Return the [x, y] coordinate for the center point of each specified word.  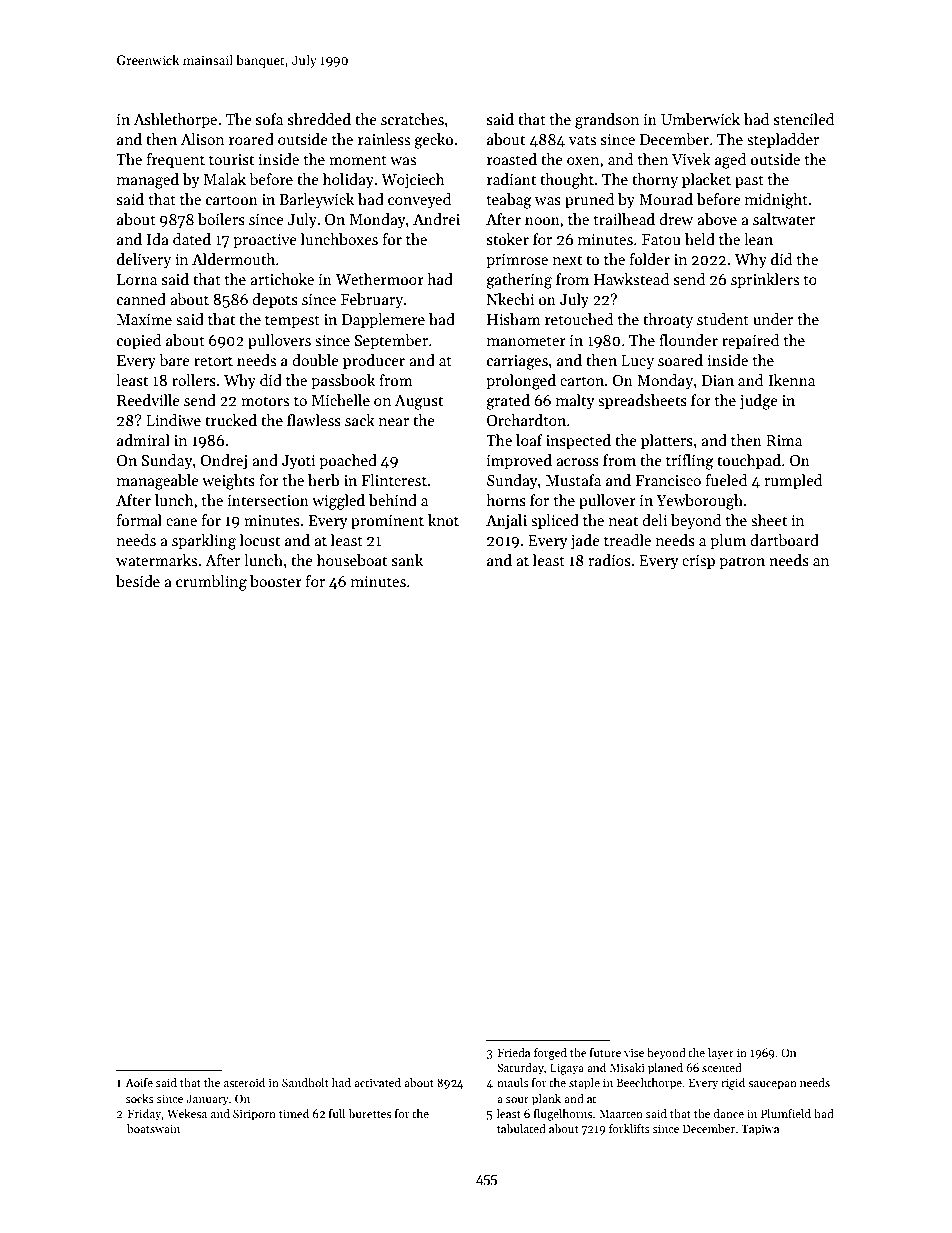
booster [276, 581]
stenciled [804, 119]
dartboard [784, 540]
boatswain [153, 1128]
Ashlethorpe [175, 120]
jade [585, 541]
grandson [607, 121]
